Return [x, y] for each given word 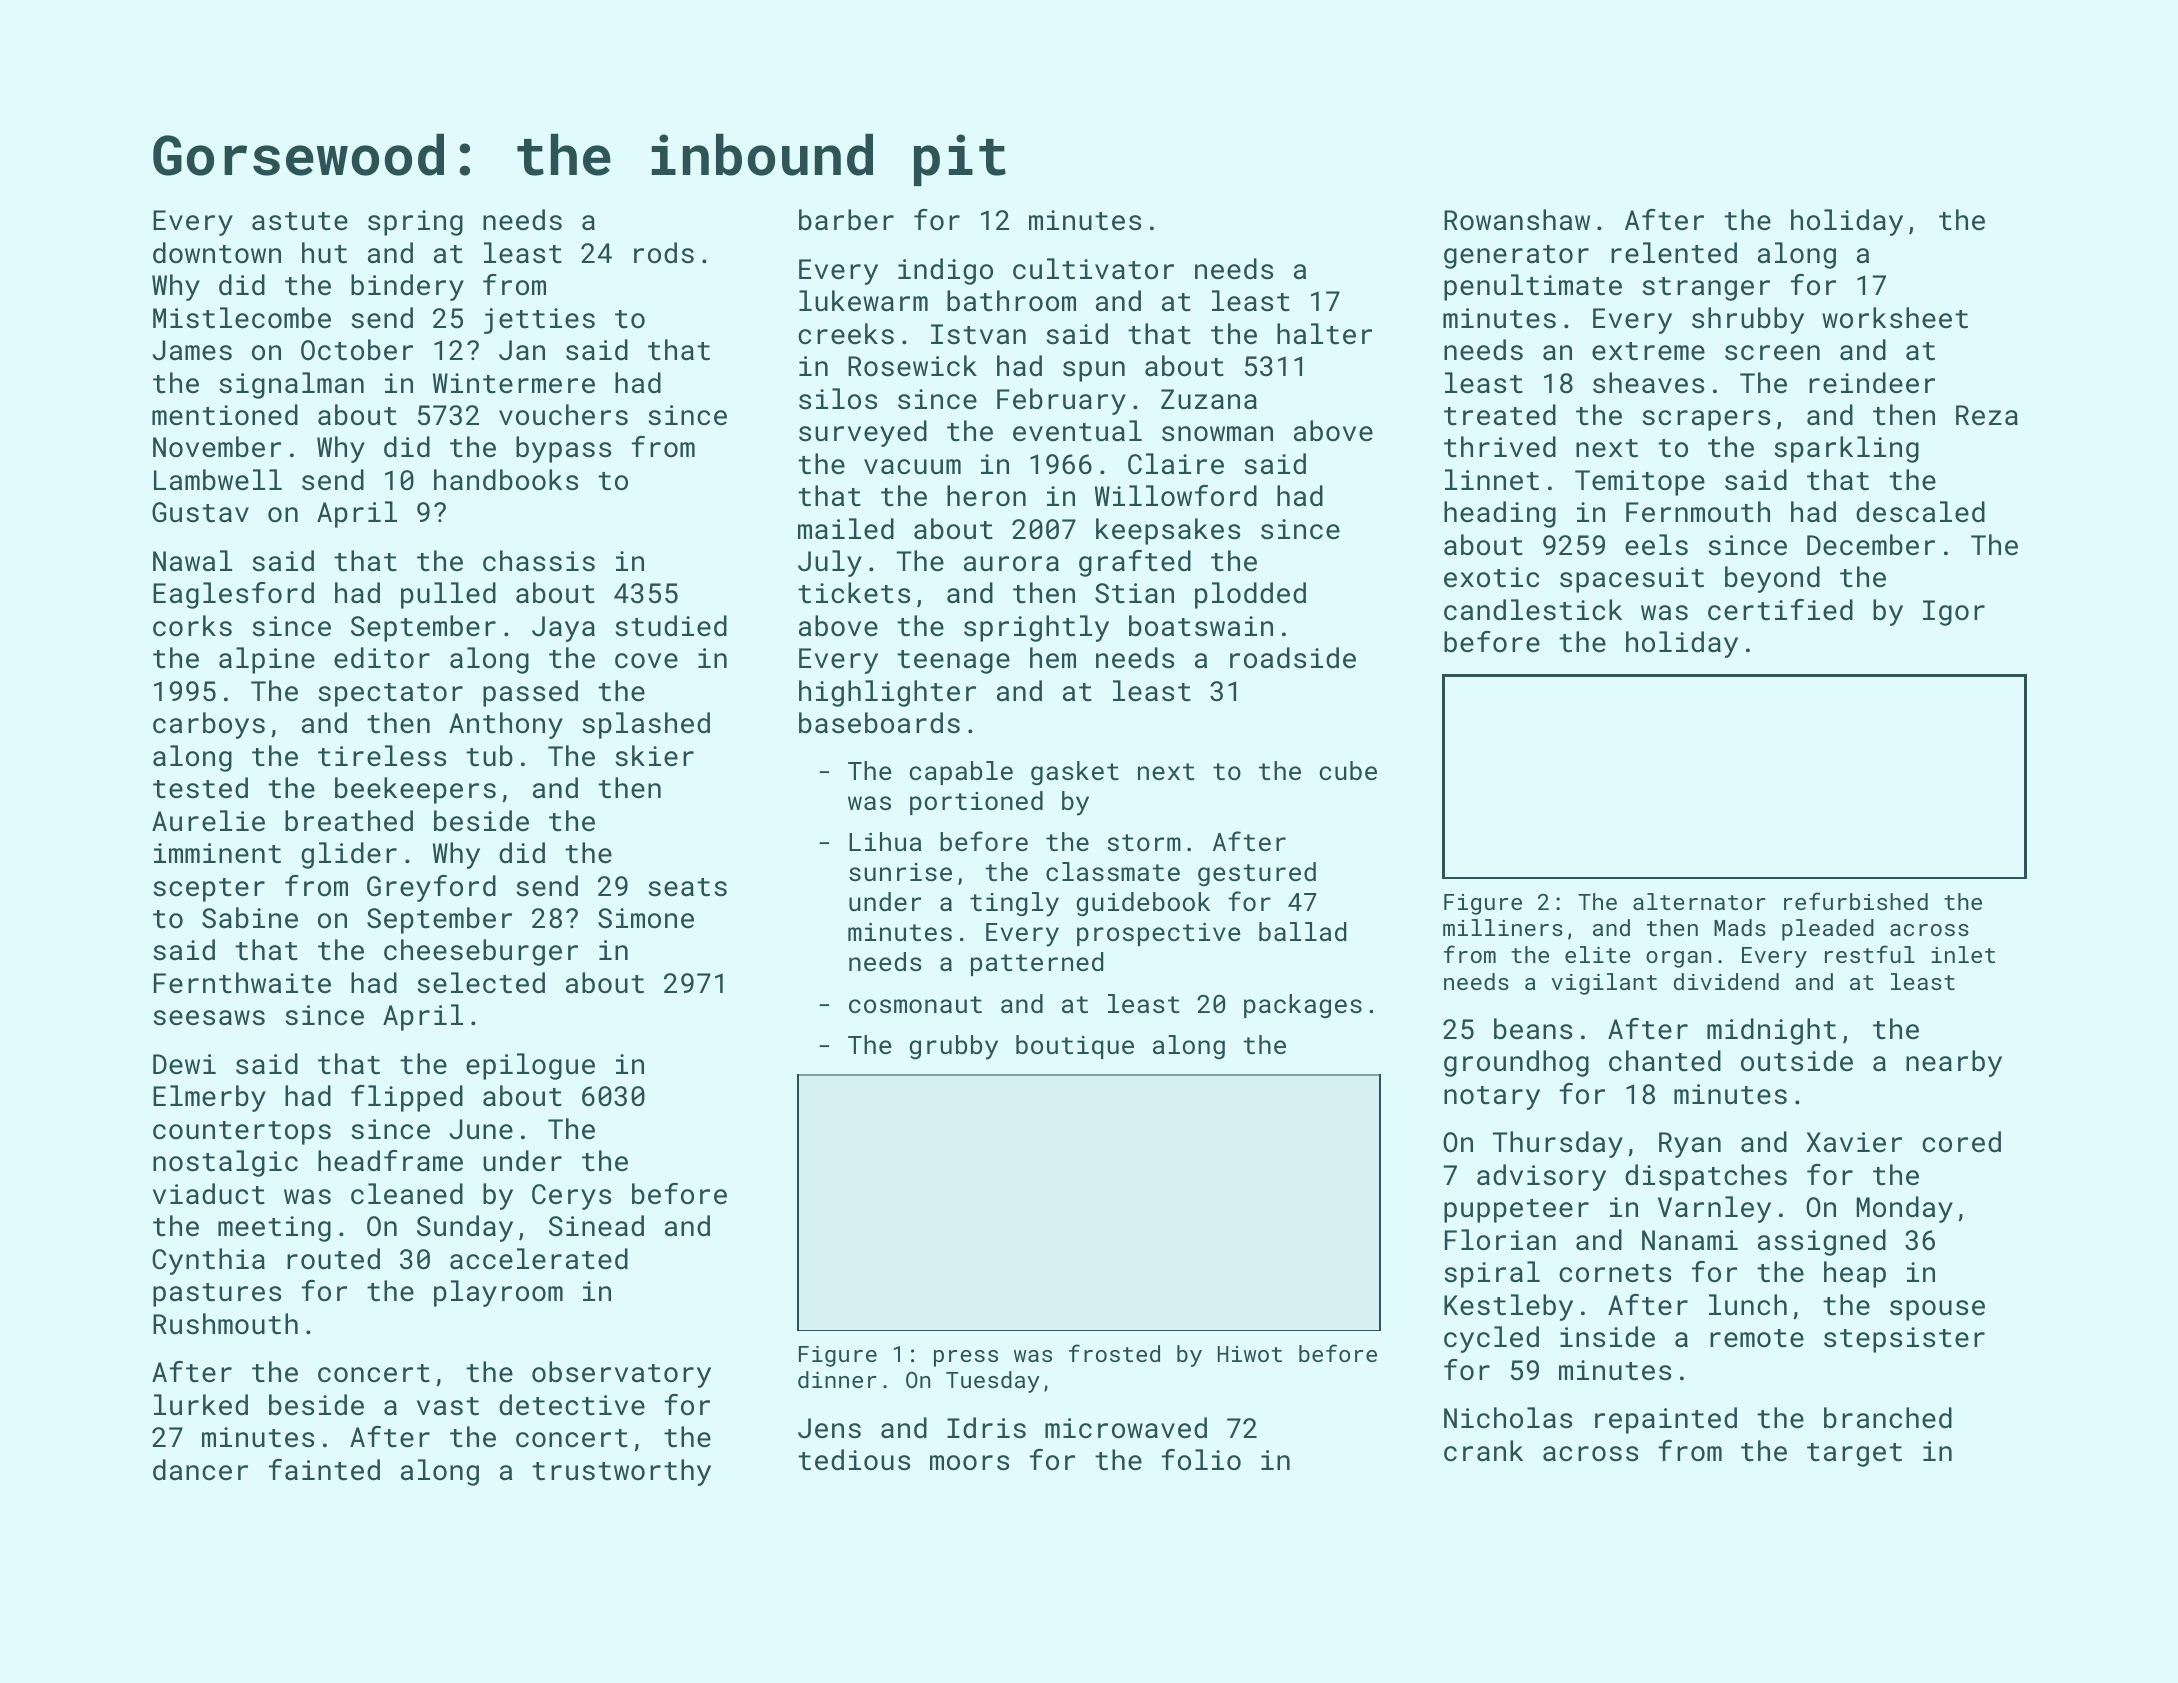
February [1061, 401]
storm [1144, 842]
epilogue [530, 1066]
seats [687, 887]
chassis [539, 561]
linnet [1492, 480]
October [357, 350]
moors [969, 1463]
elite [1598, 954]
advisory [1541, 1177]
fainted [324, 1470]
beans [1533, 1029]
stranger [1706, 289]
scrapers [1706, 420]
